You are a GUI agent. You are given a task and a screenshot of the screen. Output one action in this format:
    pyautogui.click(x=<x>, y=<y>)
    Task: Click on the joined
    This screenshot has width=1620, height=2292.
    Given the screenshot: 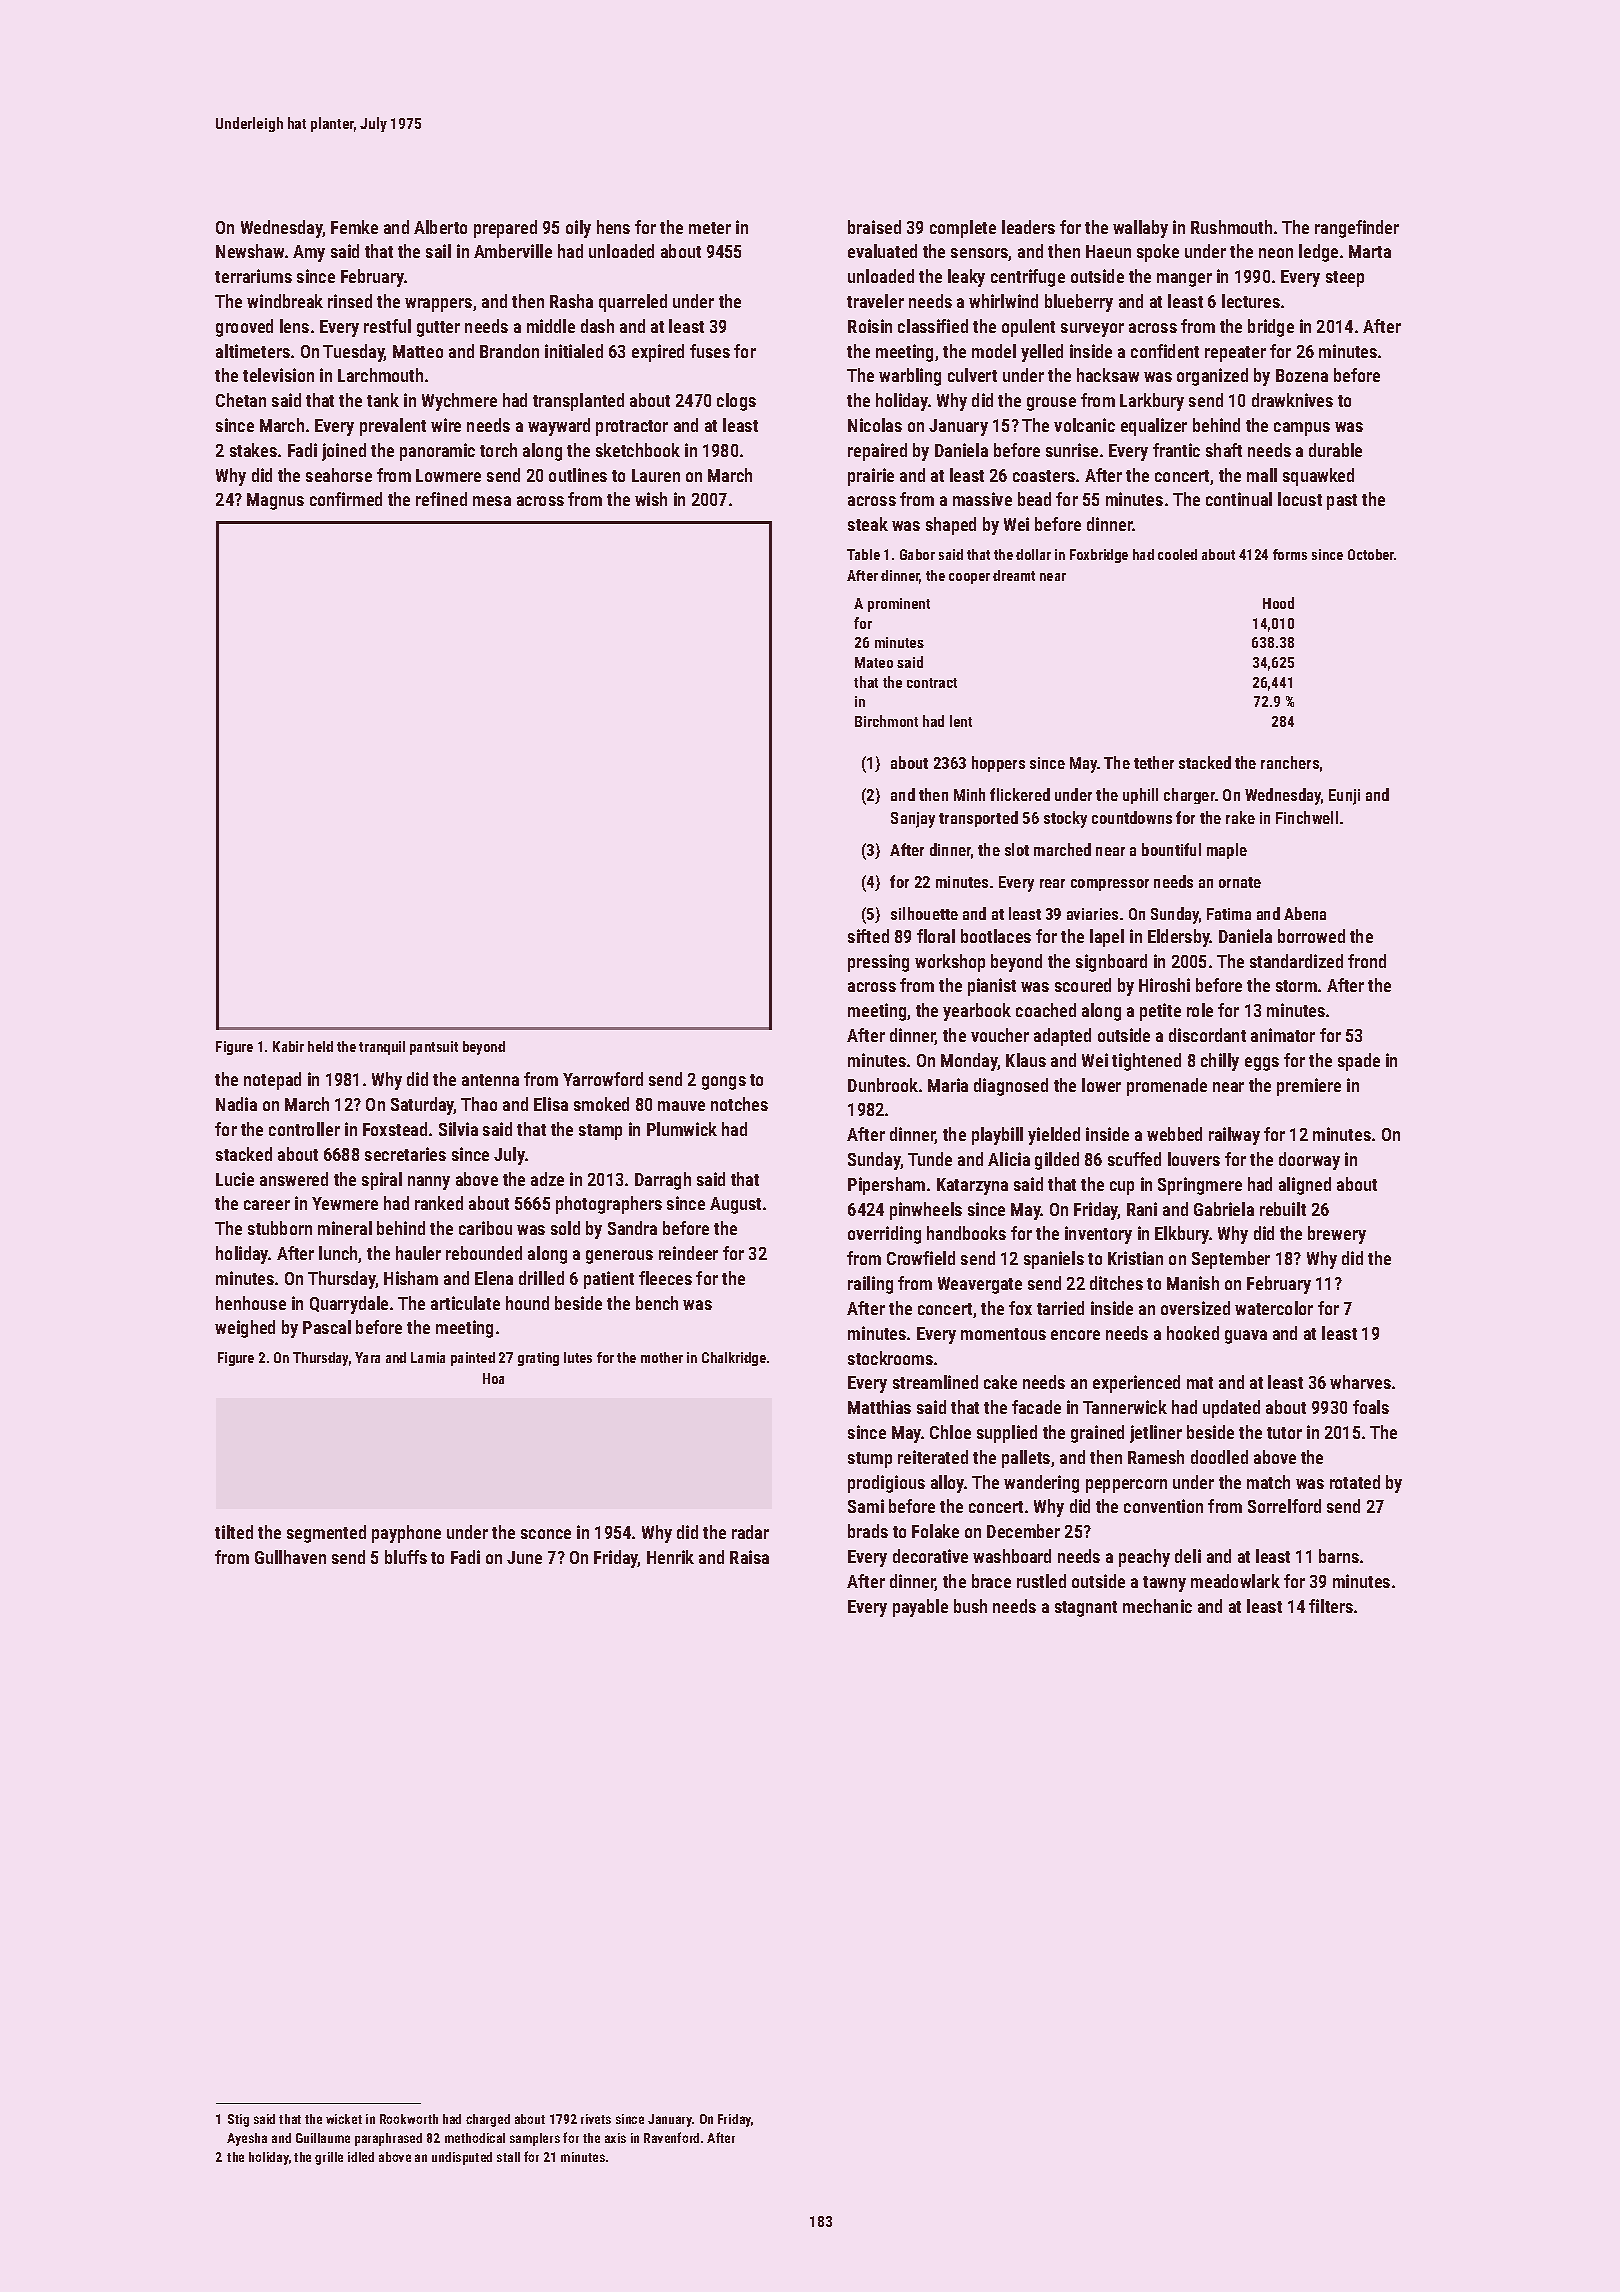 What is the action you would take?
    pyautogui.click(x=344, y=452)
